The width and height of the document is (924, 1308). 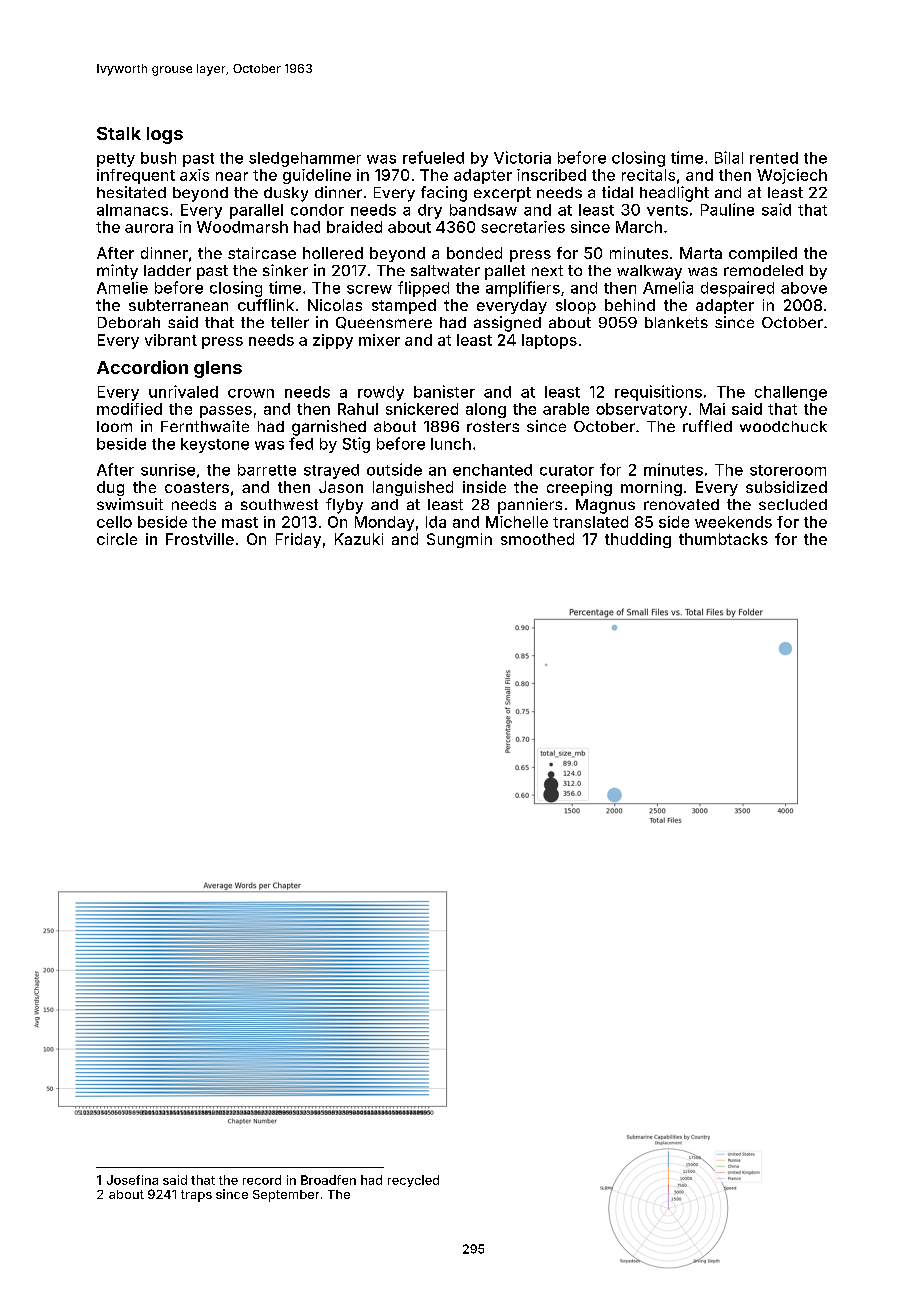 What do you see at coordinates (196, 1196) in the document?
I see `traps` at bounding box center [196, 1196].
